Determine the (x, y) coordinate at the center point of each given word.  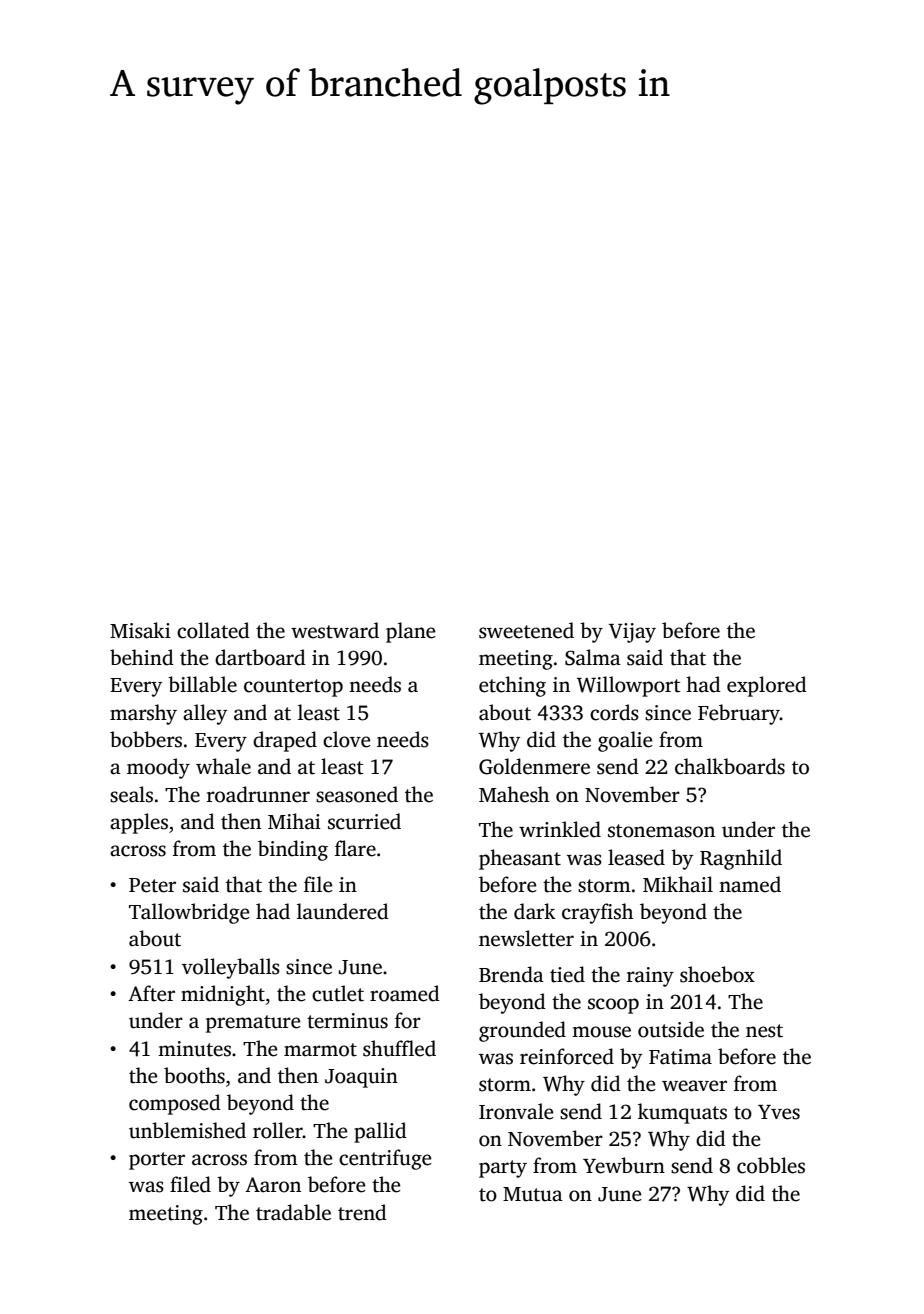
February (739, 714)
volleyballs (231, 968)
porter (157, 1161)
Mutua (533, 1194)
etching (512, 686)
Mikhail (678, 884)
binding (293, 850)
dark (535, 911)
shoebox (717, 974)
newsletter (526, 938)
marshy (143, 714)
